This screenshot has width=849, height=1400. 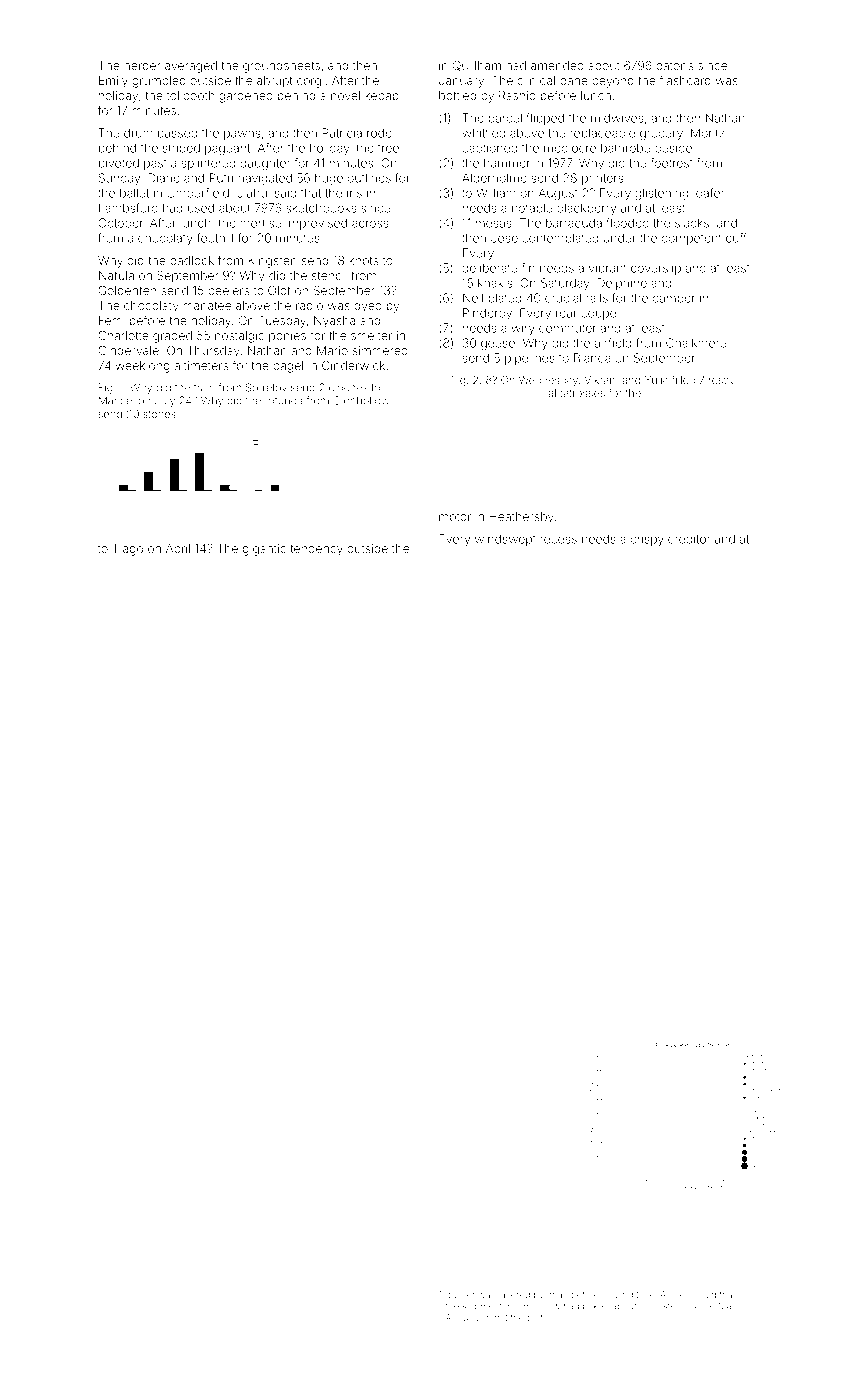 What do you see at coordinates (265, 179) in the screenshot?
I see `navigated` at bounding box center [265, 179].
